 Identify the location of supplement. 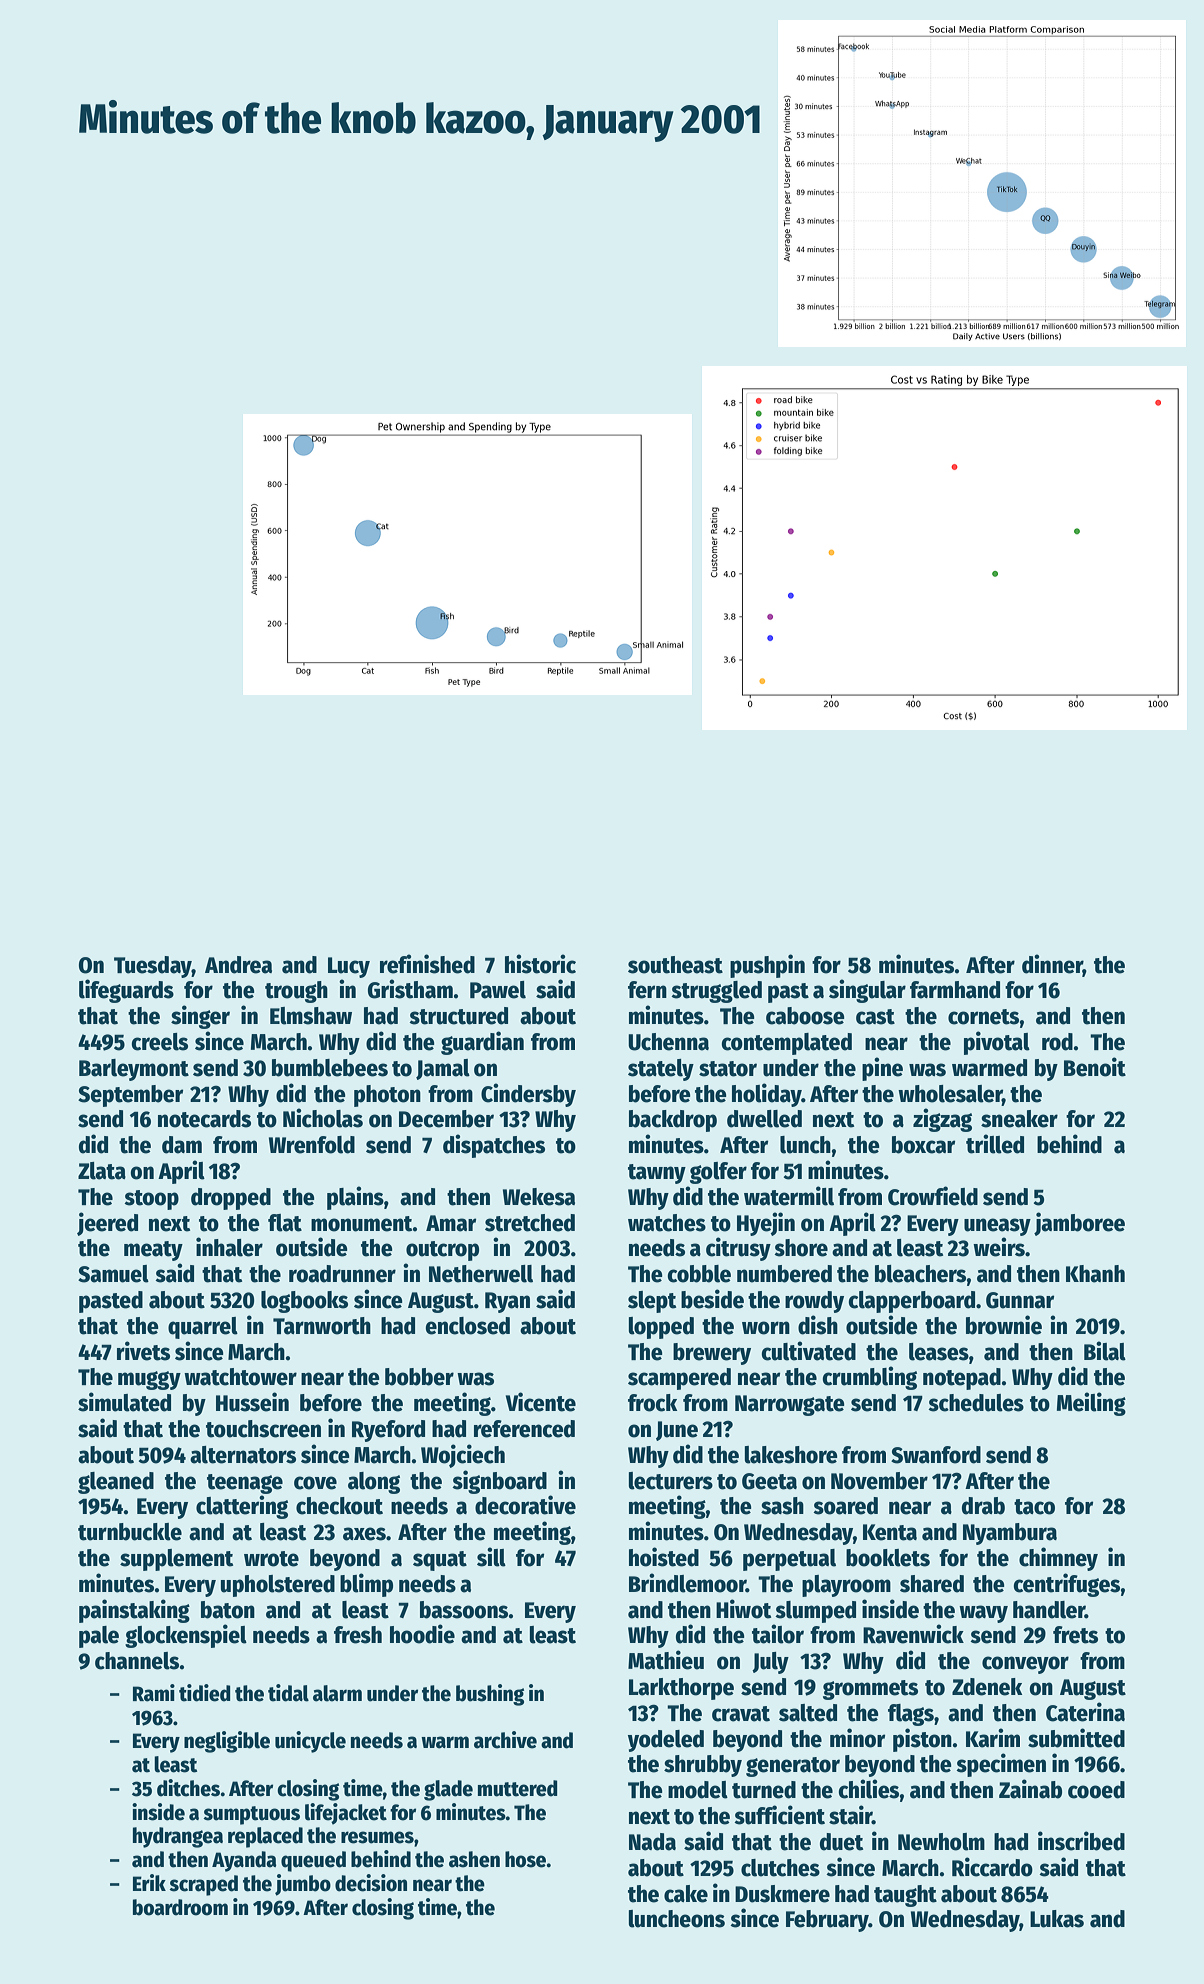
(176, 1560).
